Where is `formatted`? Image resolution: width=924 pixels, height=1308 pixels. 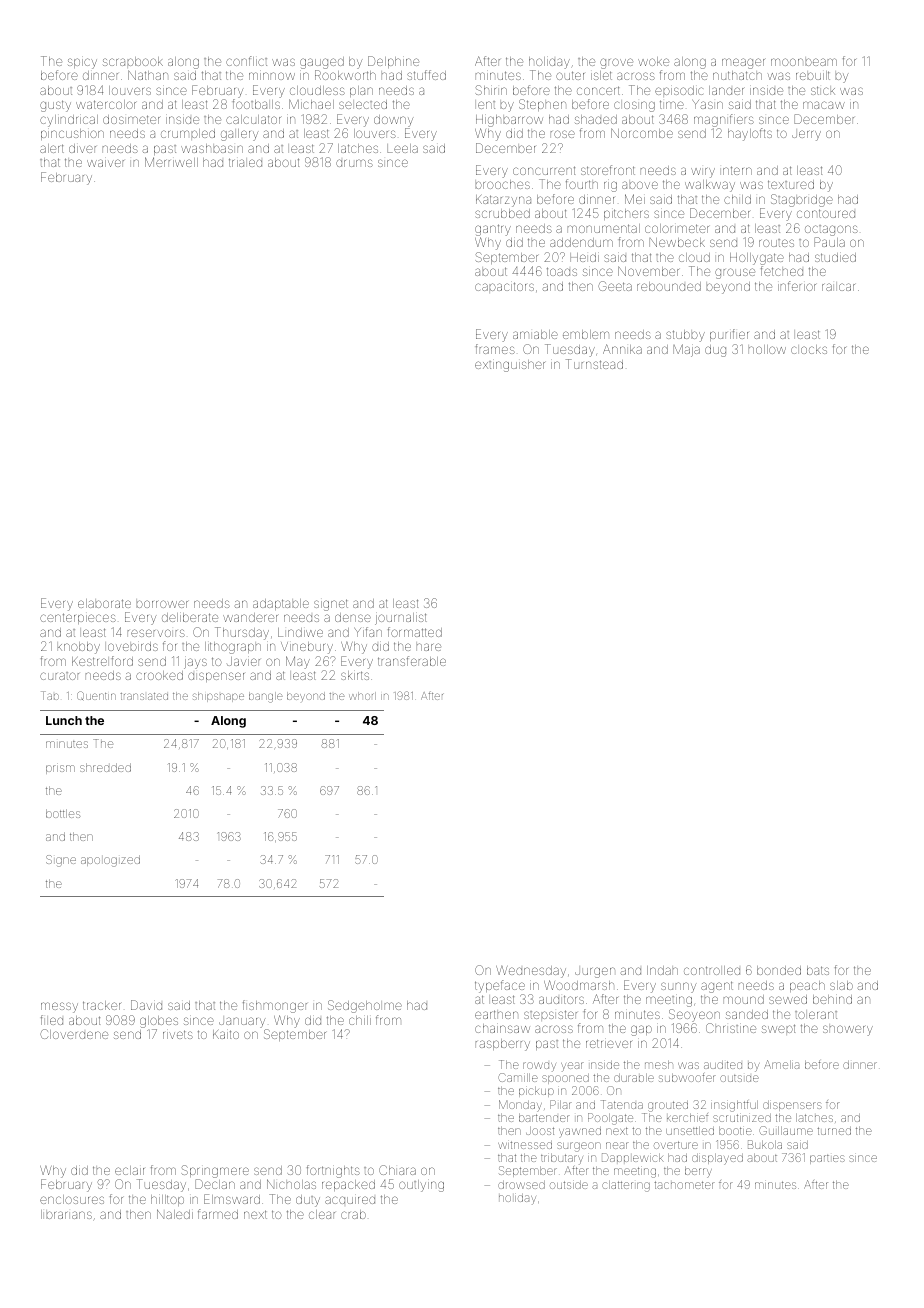 formatted is located at coordinates (415, 632).
